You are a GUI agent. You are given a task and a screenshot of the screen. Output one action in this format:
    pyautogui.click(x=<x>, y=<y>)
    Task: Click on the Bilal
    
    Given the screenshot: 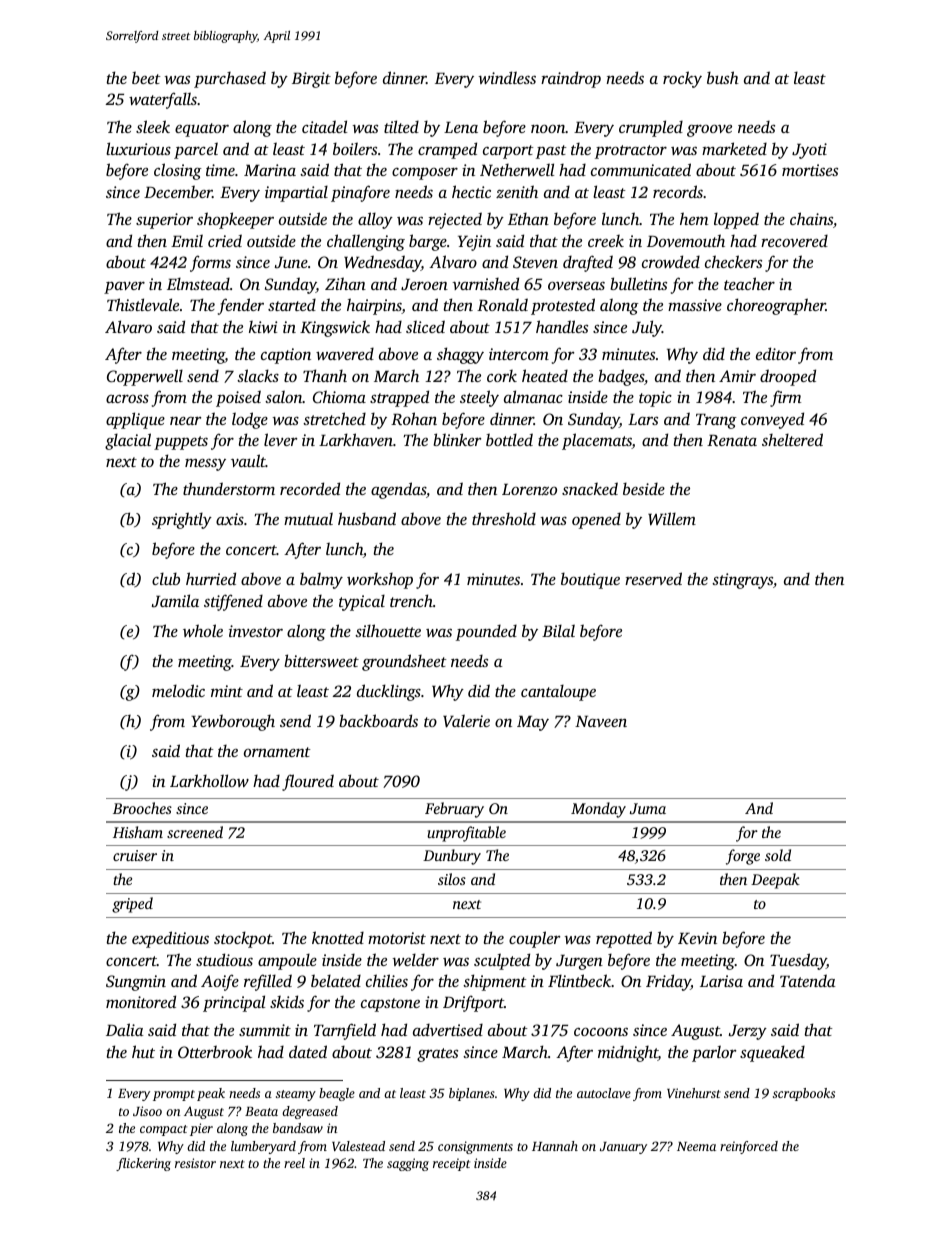 What is the action you would take?
    pyautogui.click(x=558, y=630)
